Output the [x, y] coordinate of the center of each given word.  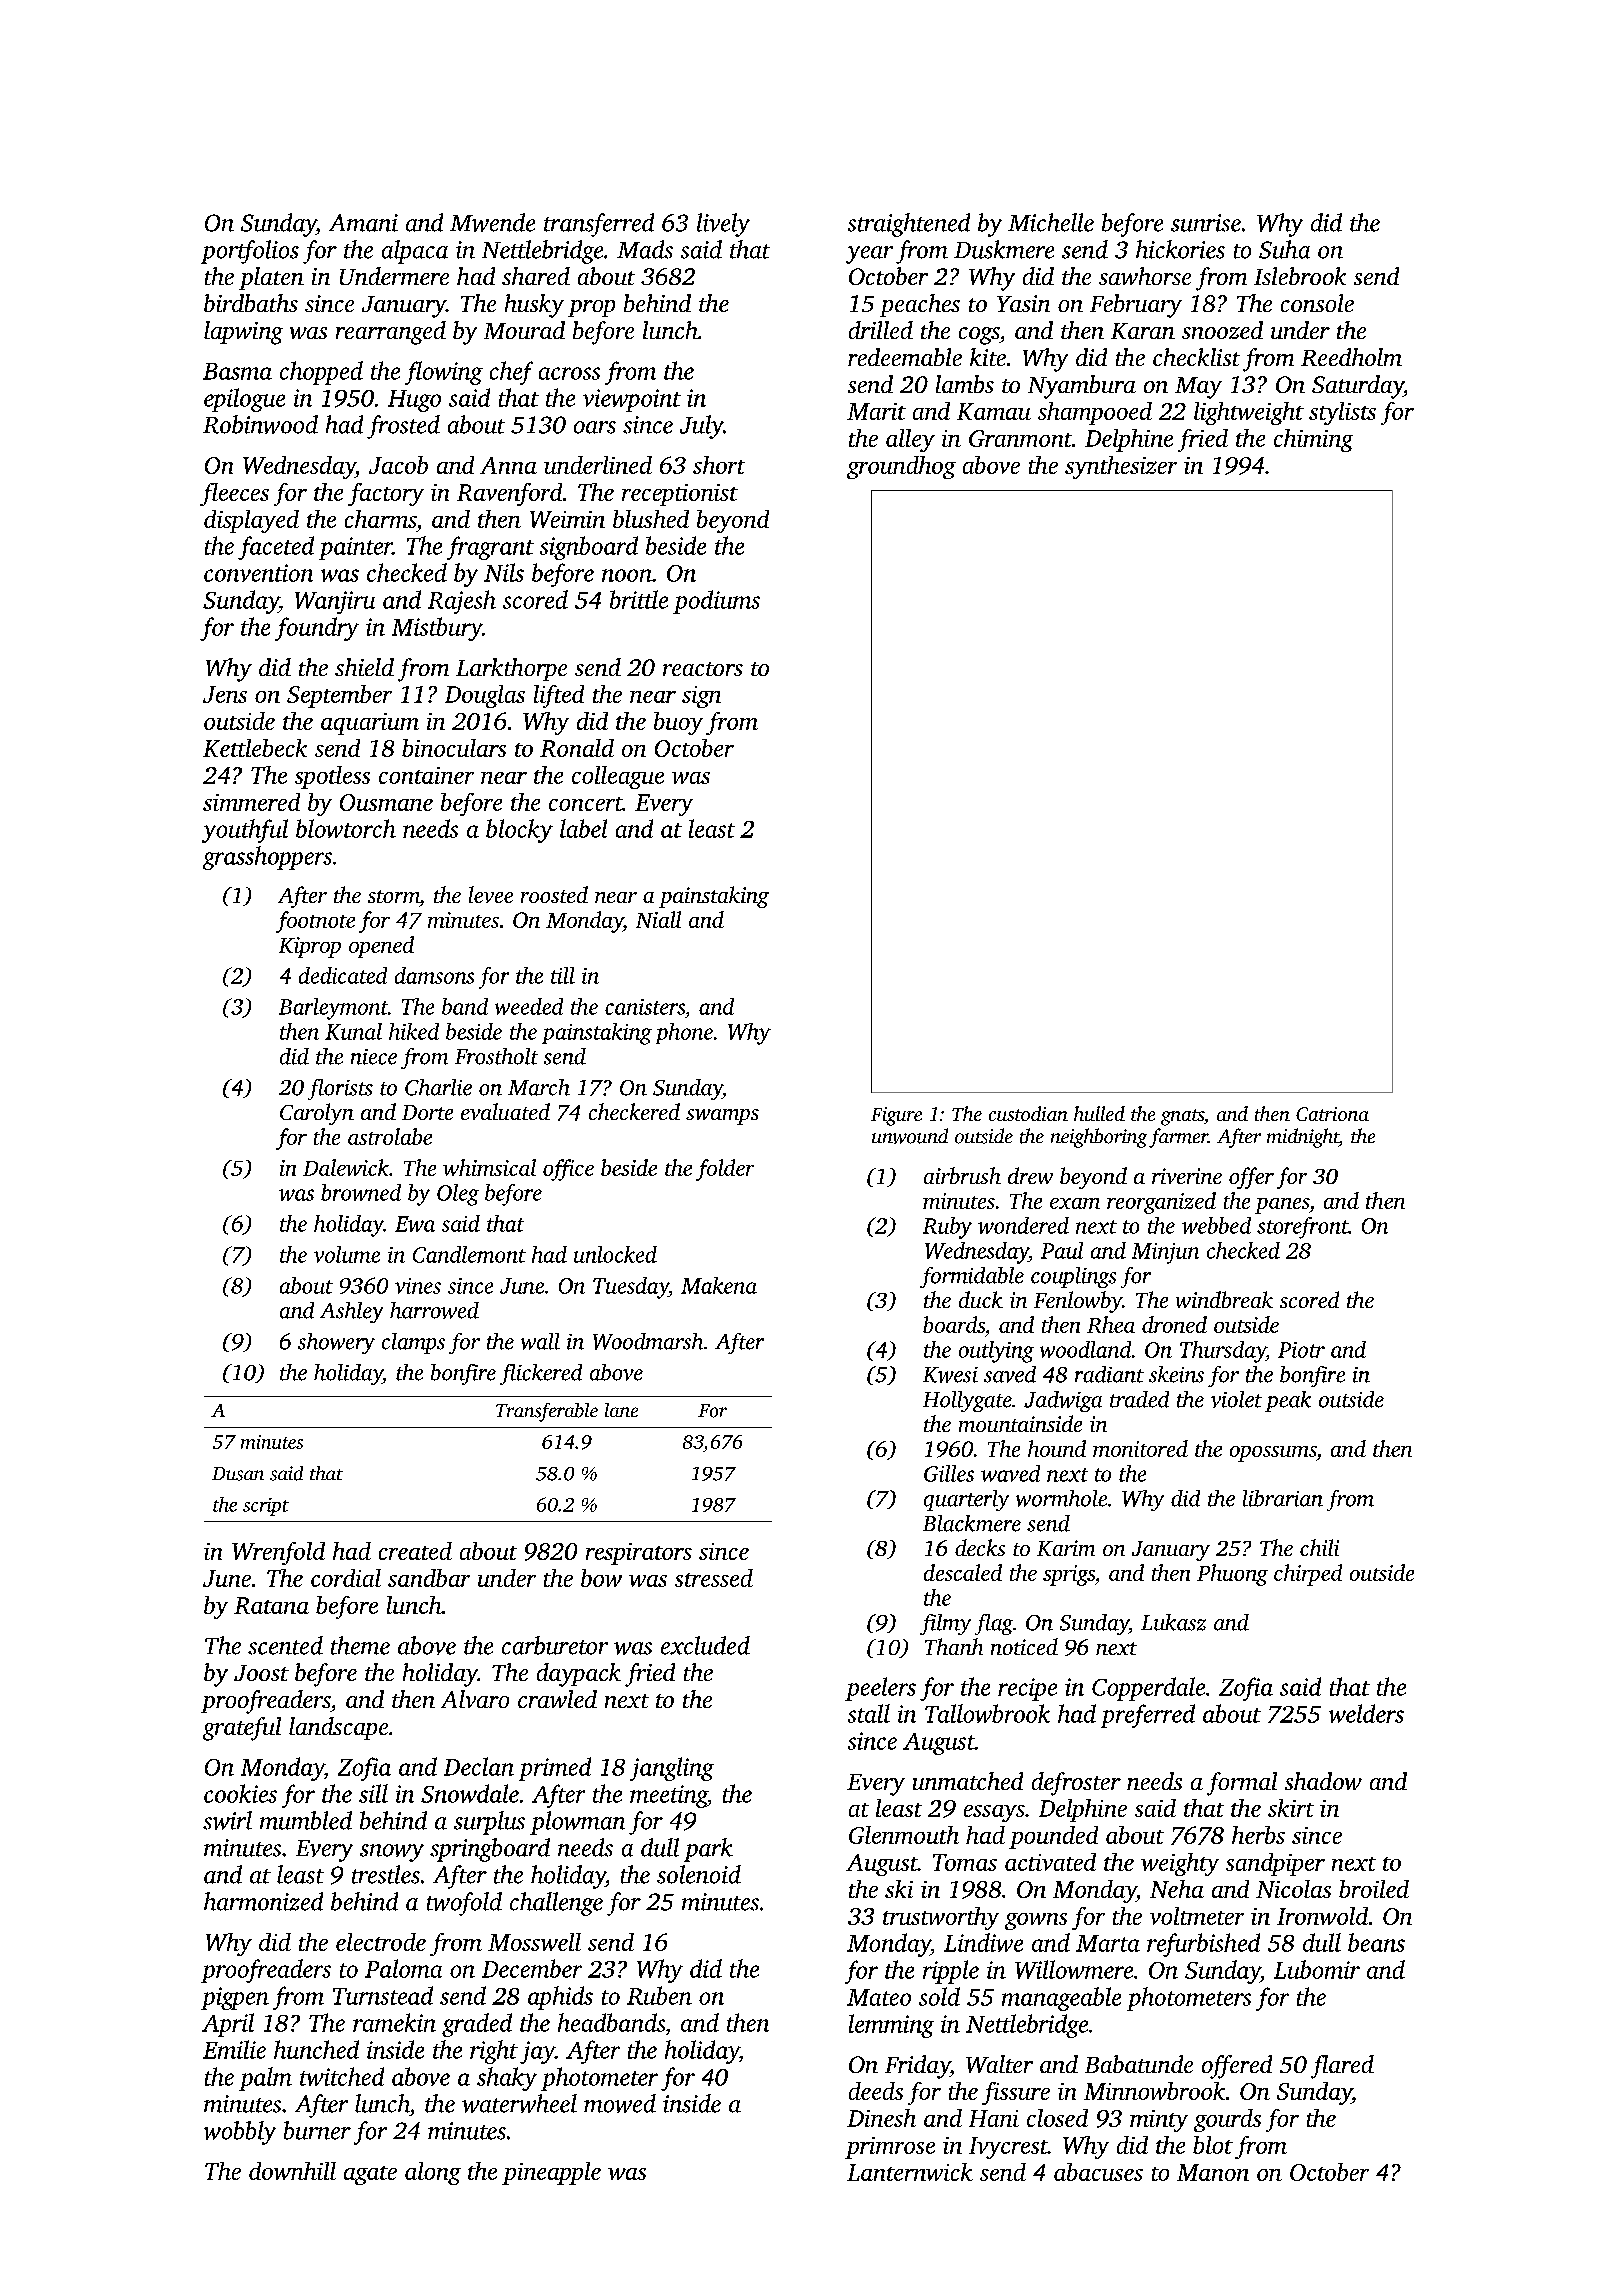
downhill [292, 2171]
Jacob [398, 465]
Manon [1213, 2172]
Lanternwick [910, 2172]
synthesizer [1121, 467]
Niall [658, 919]
